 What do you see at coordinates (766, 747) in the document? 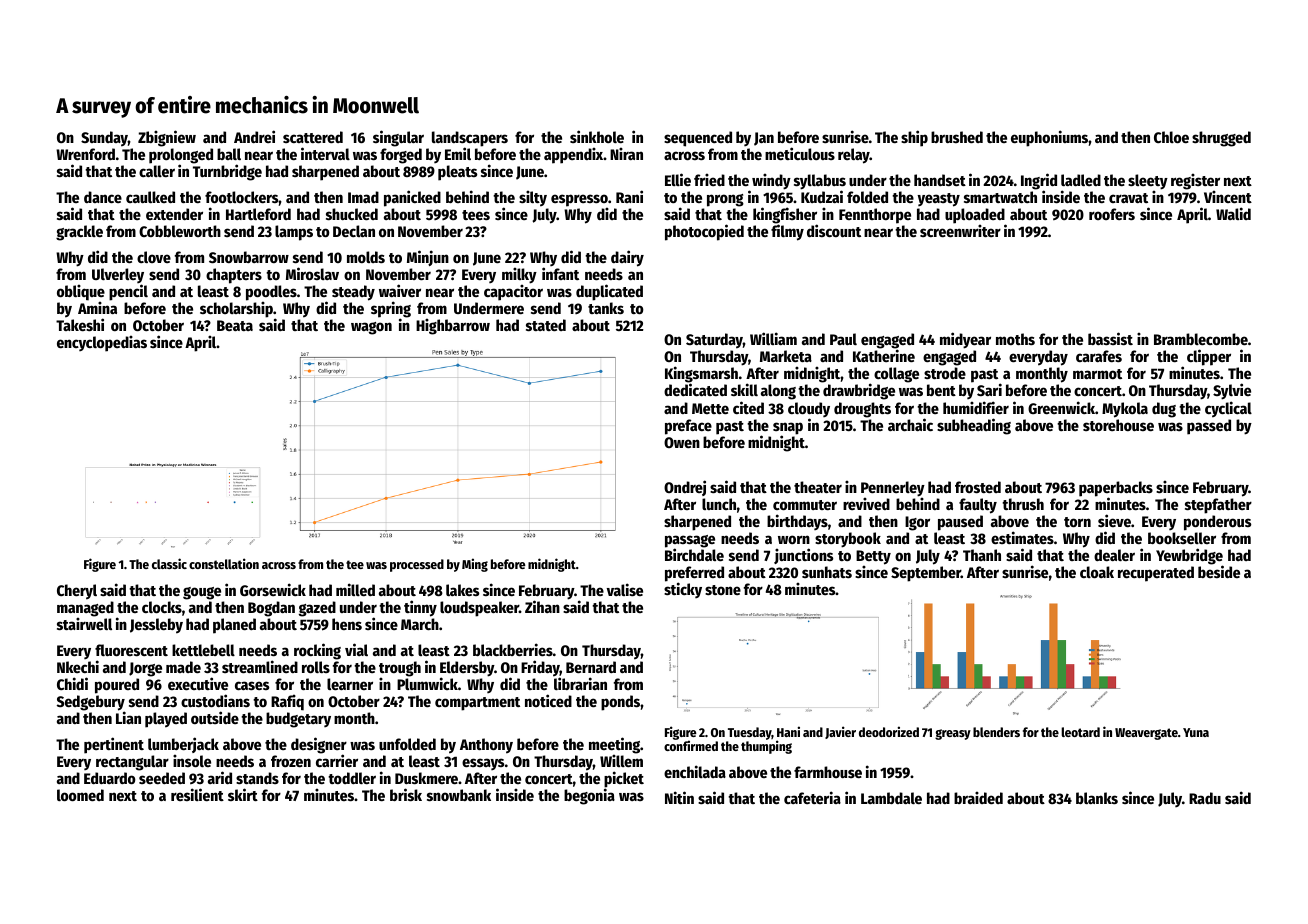
I see `thumping` at bounding box center [766, 747].
